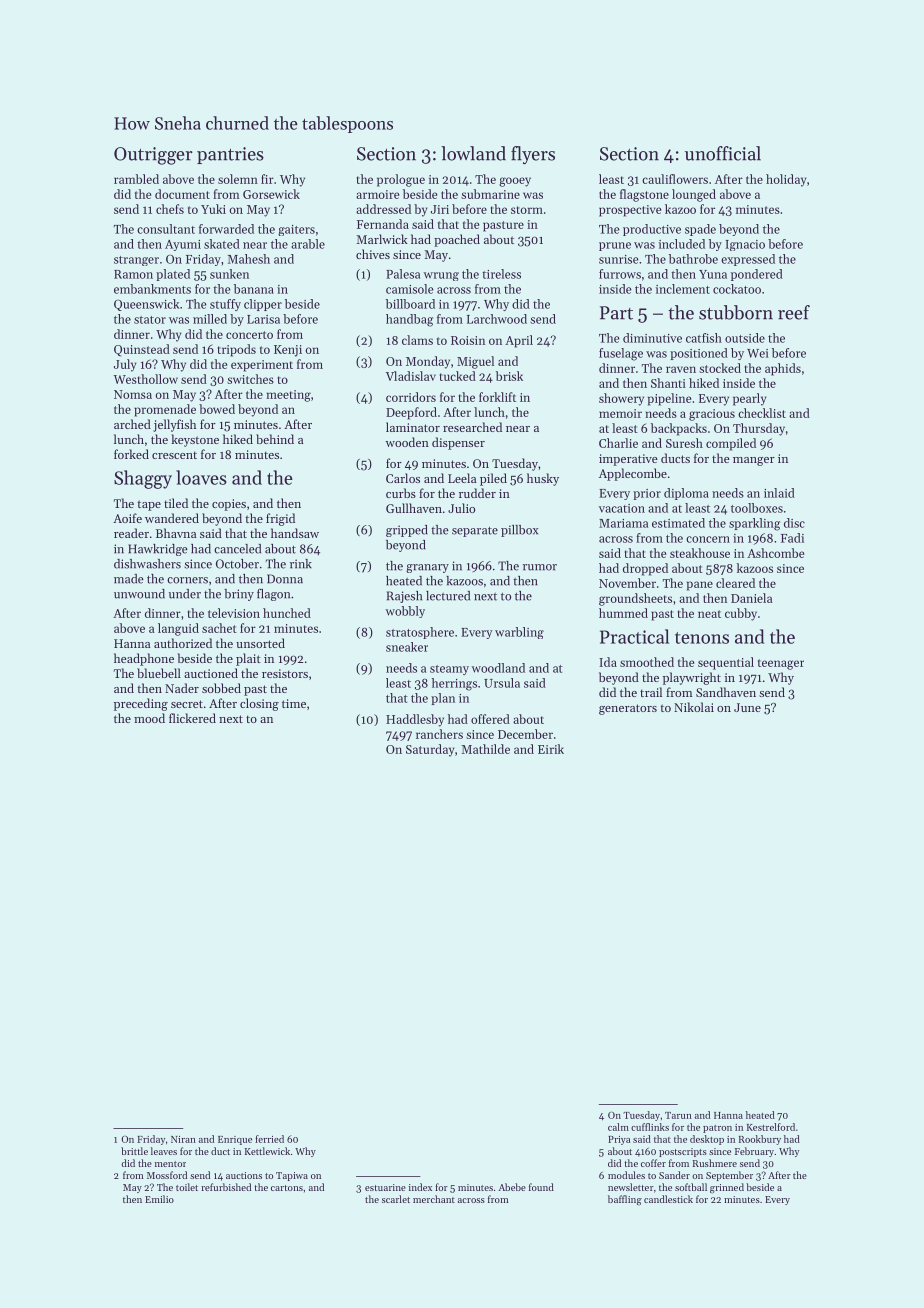 The width and height of the screenshot is (924, 1308). Describe the element at coordinates (131, 533) in the screenshot. I see `reader` at that location.
